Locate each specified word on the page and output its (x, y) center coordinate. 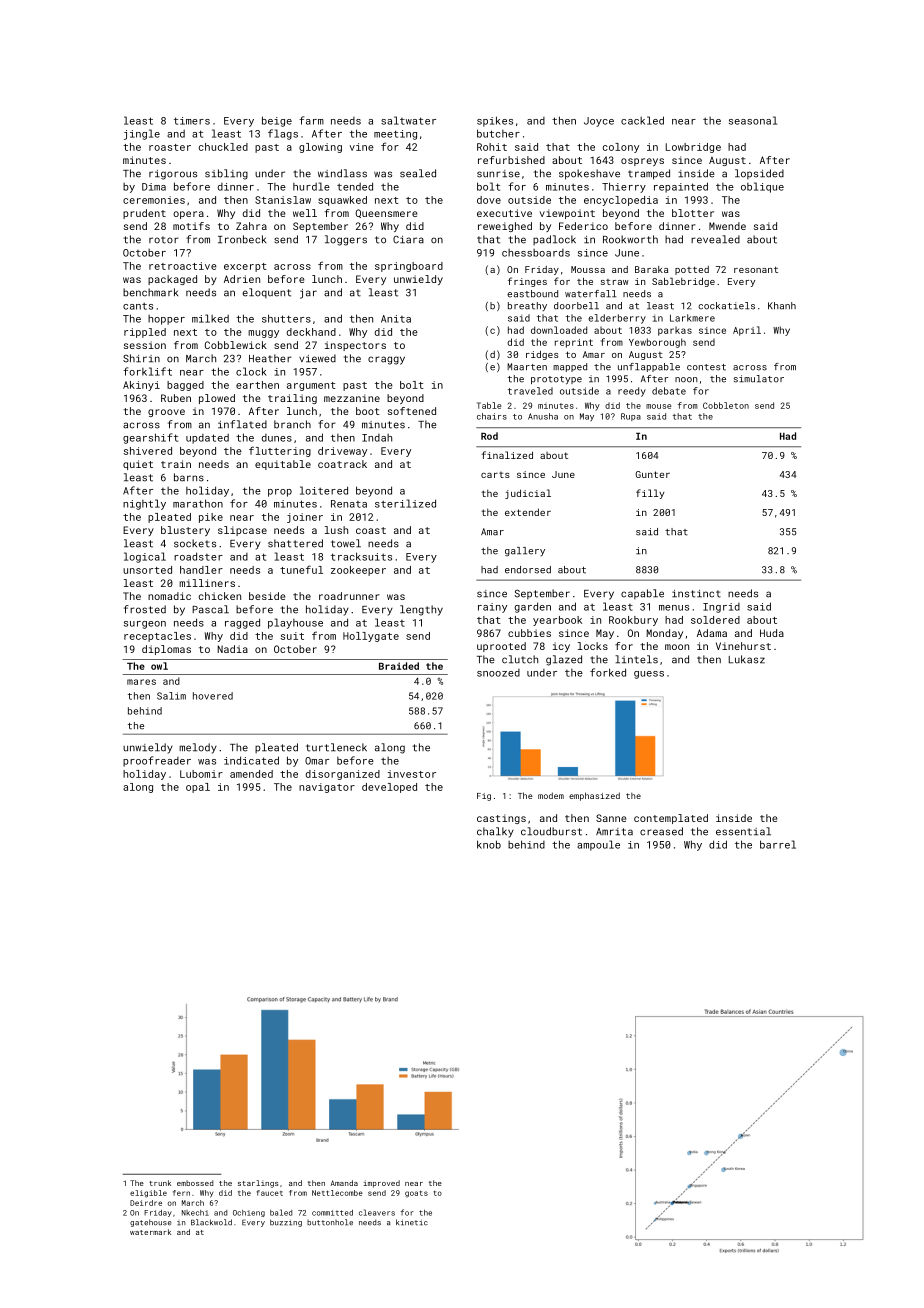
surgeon (145, 625)
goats (416, 1194)
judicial (528, 494)
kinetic (412, 1222)
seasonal (753, 120)
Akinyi (141, 386)
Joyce (599, 122)
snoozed (498, 673)
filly (650, 494)
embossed (195, 1183)
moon (677, 647)
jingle (142, 134)
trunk (160, 1183)
